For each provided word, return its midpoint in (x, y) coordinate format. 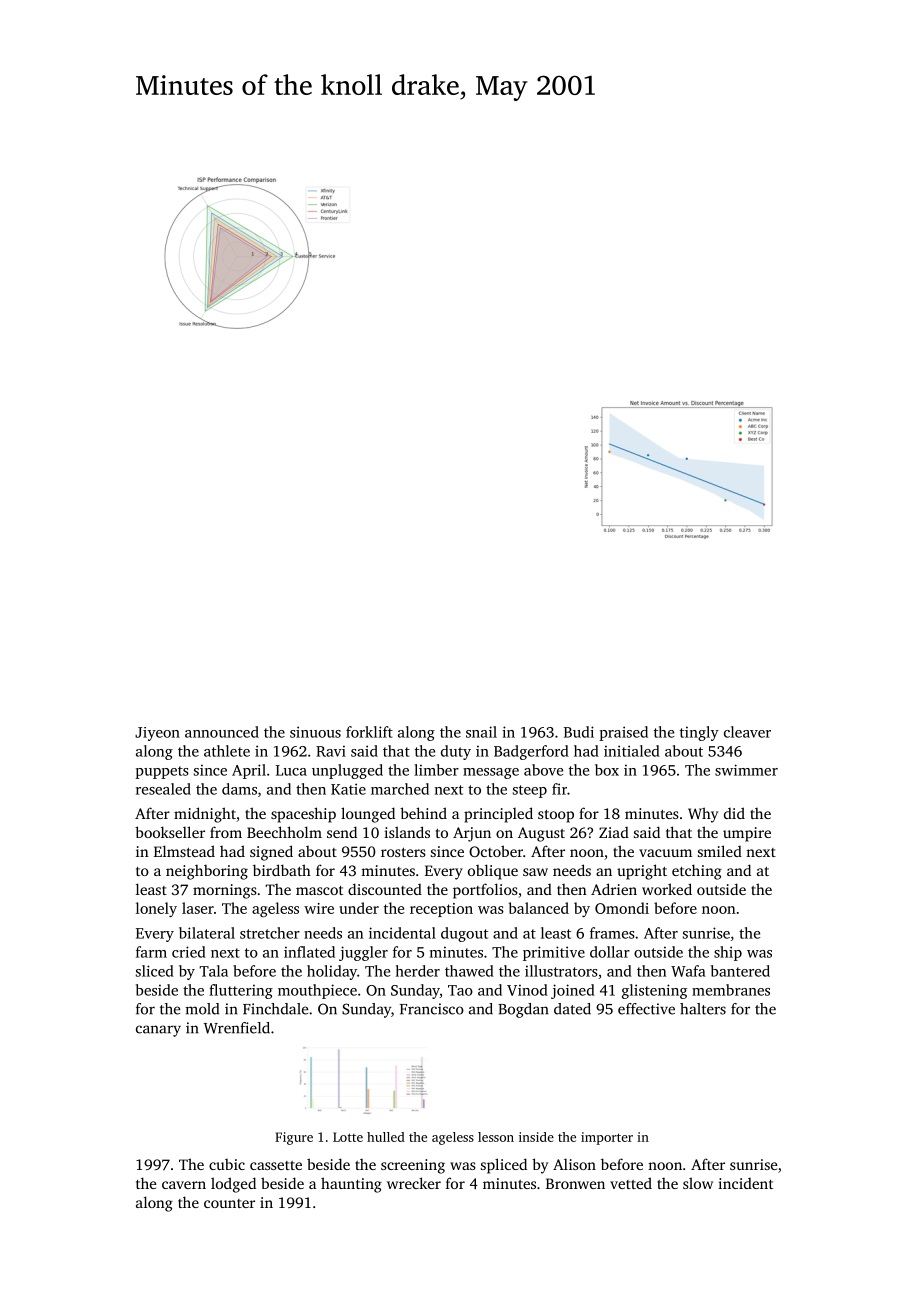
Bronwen (575, 1183)
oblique (493, 872)
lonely (156, 909)
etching (697, 872)
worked (667, 889)
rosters (403, 852)
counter (229, 1203)
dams (239, 789)
